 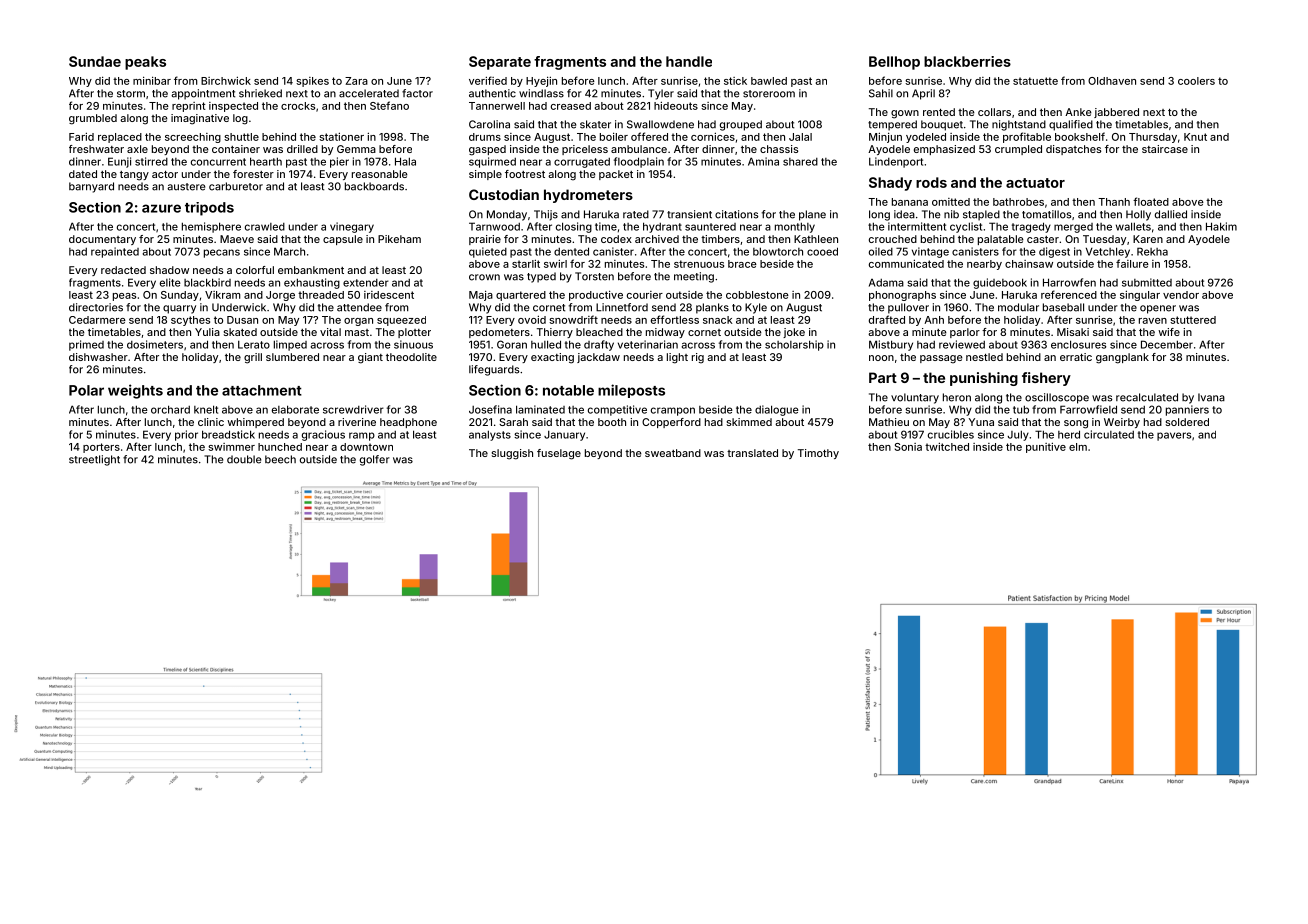 What do you see at coordinates (552, 358) in the screenshot?
I see `exacting` at bounding box center [552, 358].
